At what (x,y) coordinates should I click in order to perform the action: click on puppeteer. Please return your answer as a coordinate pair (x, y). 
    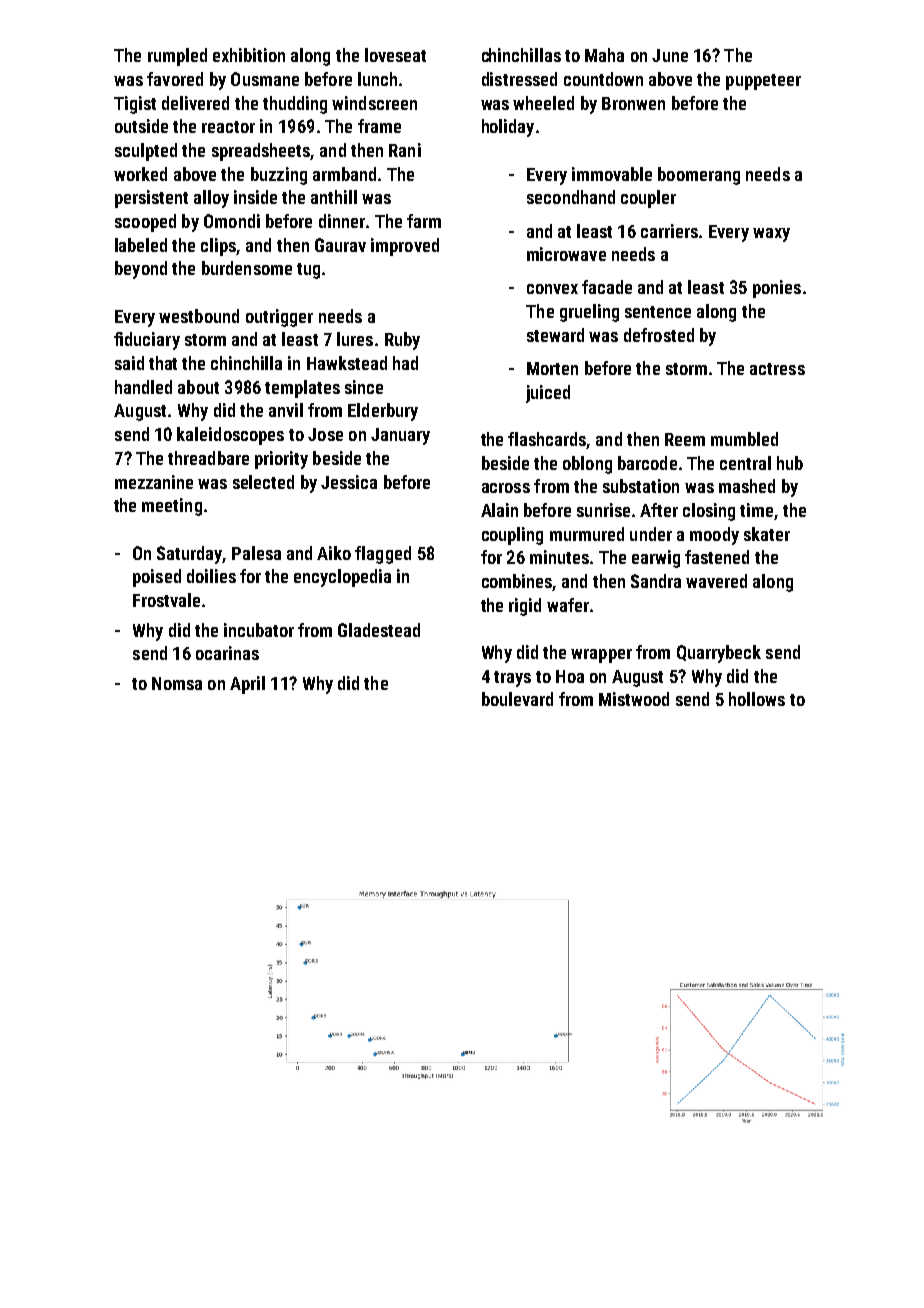
    Looking at the image, I should click on (763, 82).
